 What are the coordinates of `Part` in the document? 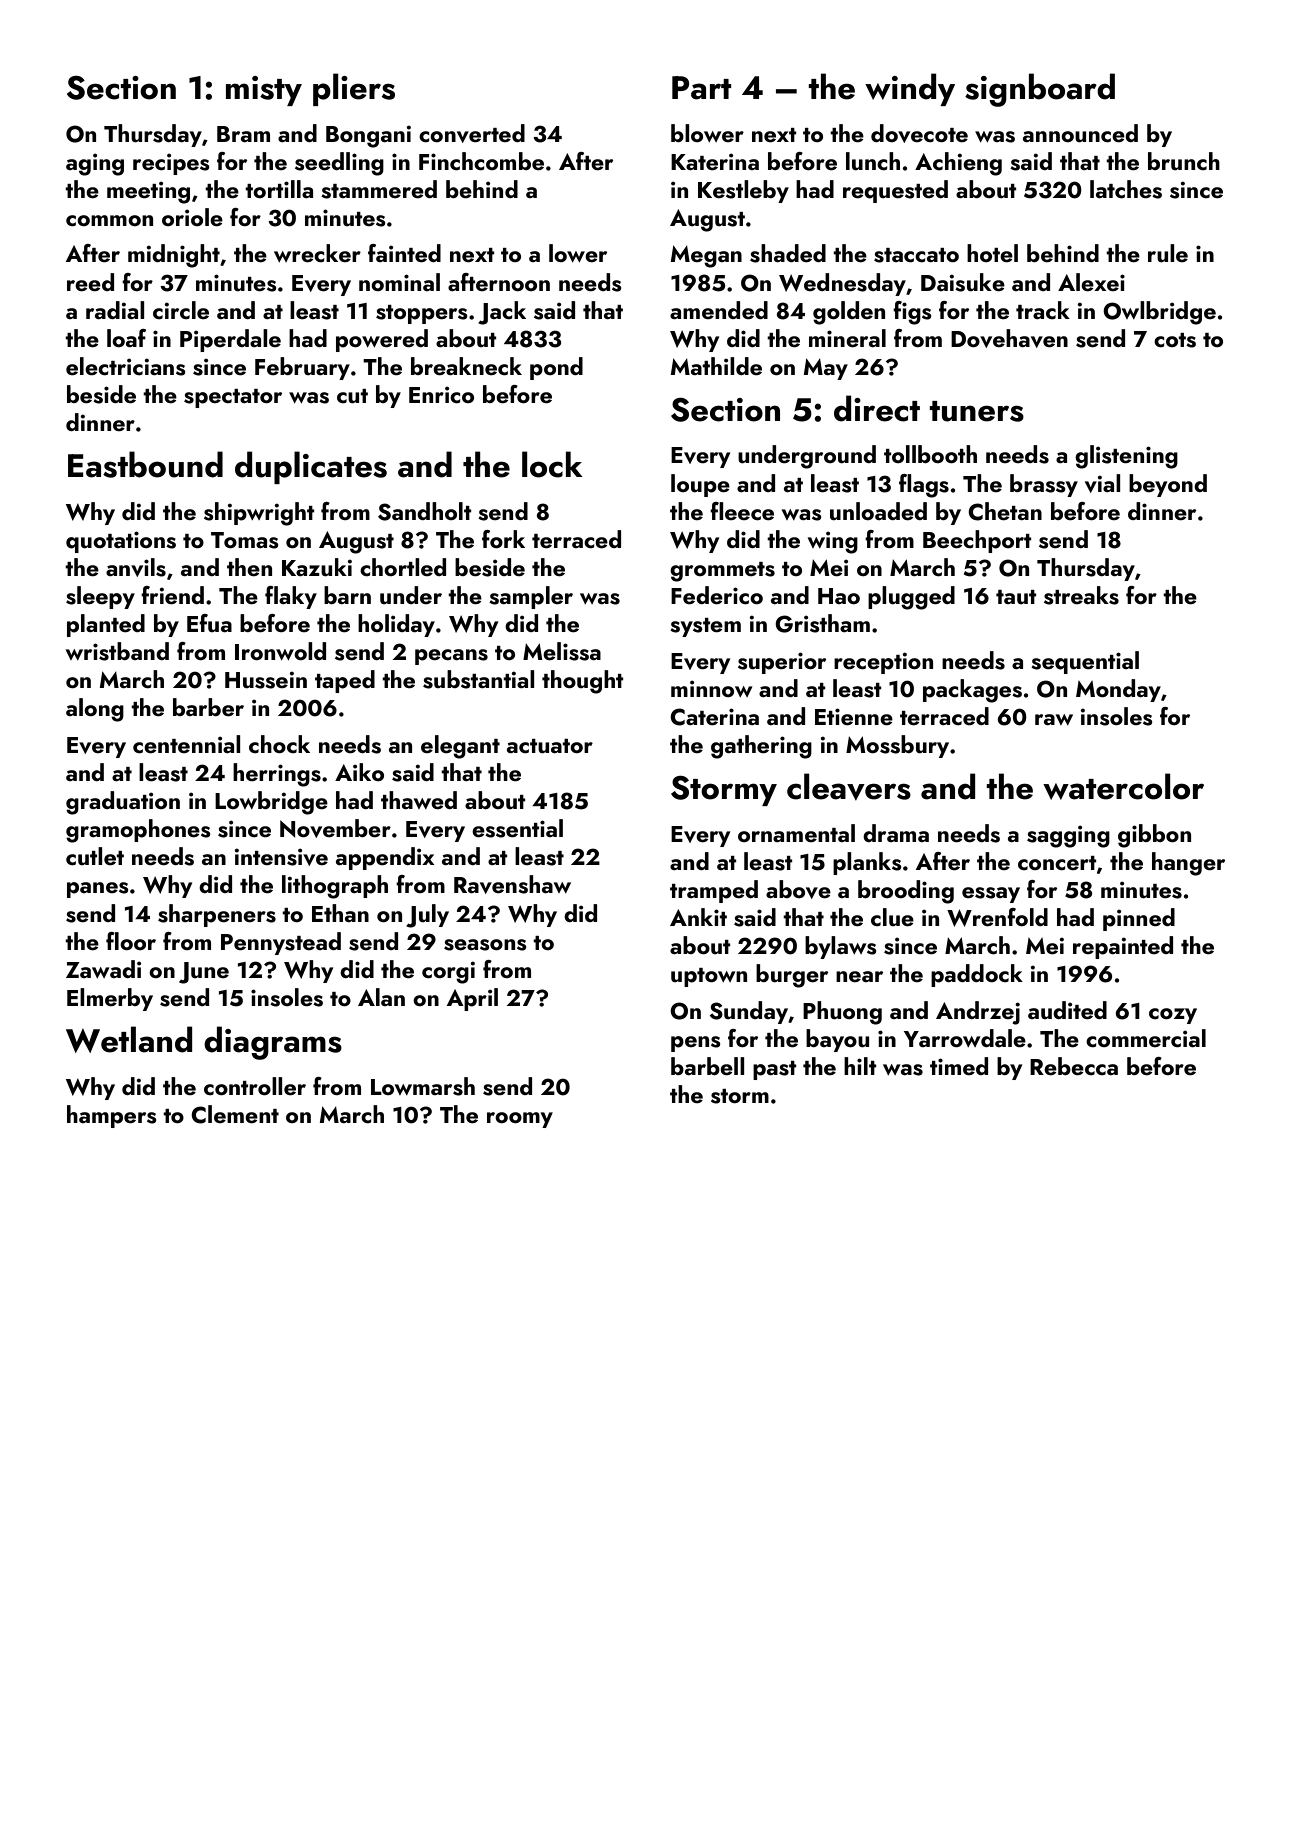 It's located at (702, 88).
